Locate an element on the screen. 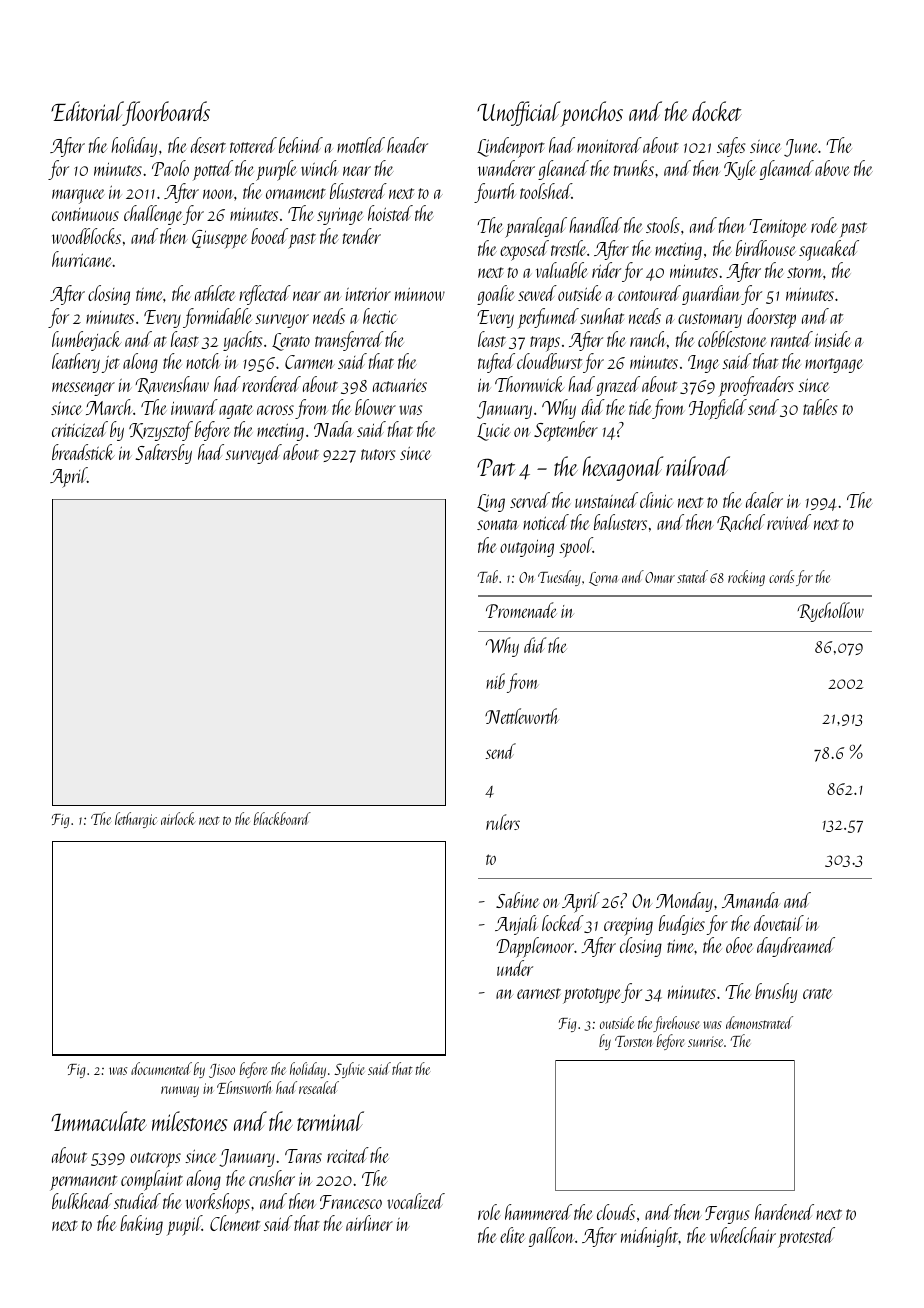  baking is located at coordinates (141, 1225).
